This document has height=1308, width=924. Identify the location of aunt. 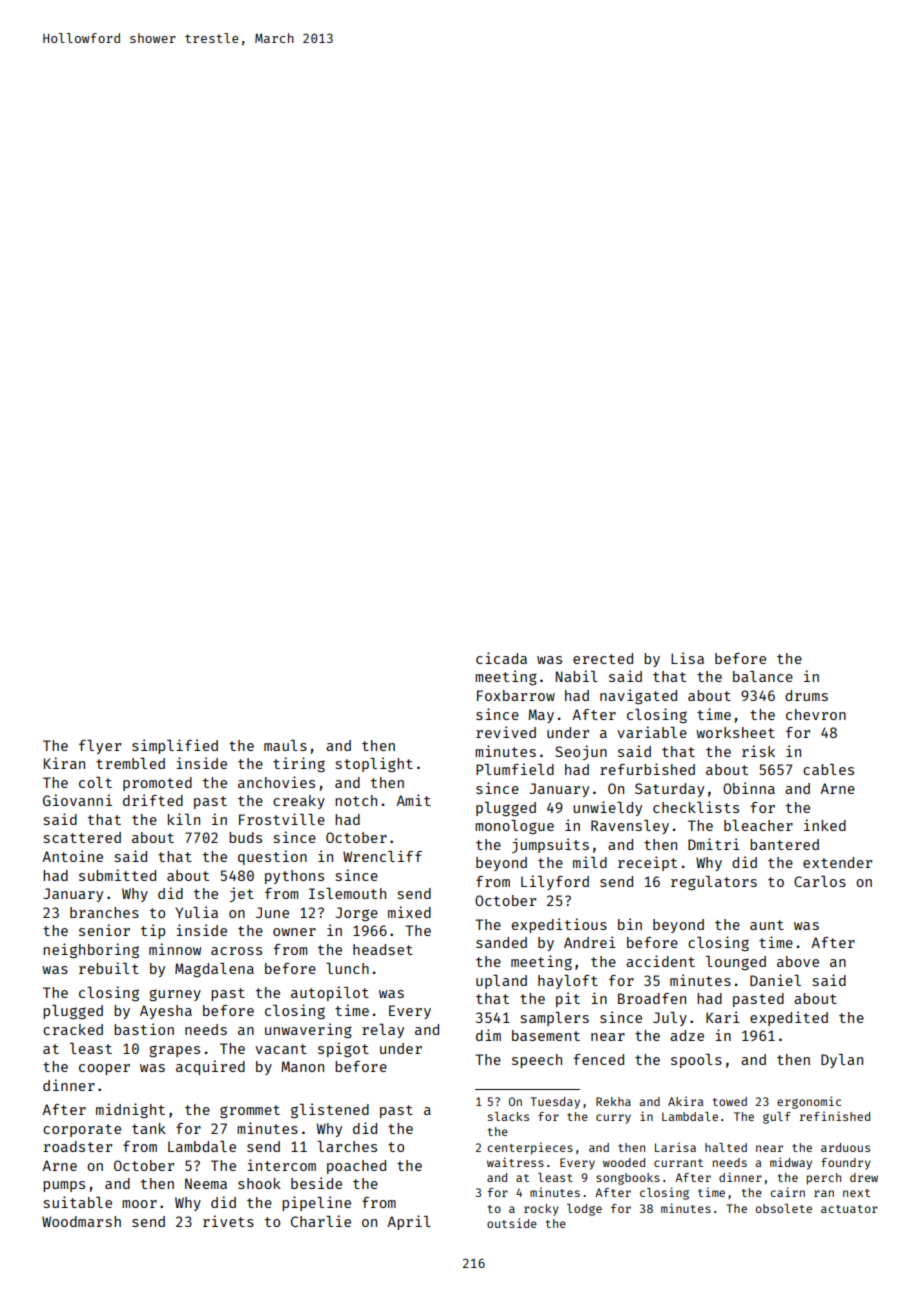
(767, 925).
